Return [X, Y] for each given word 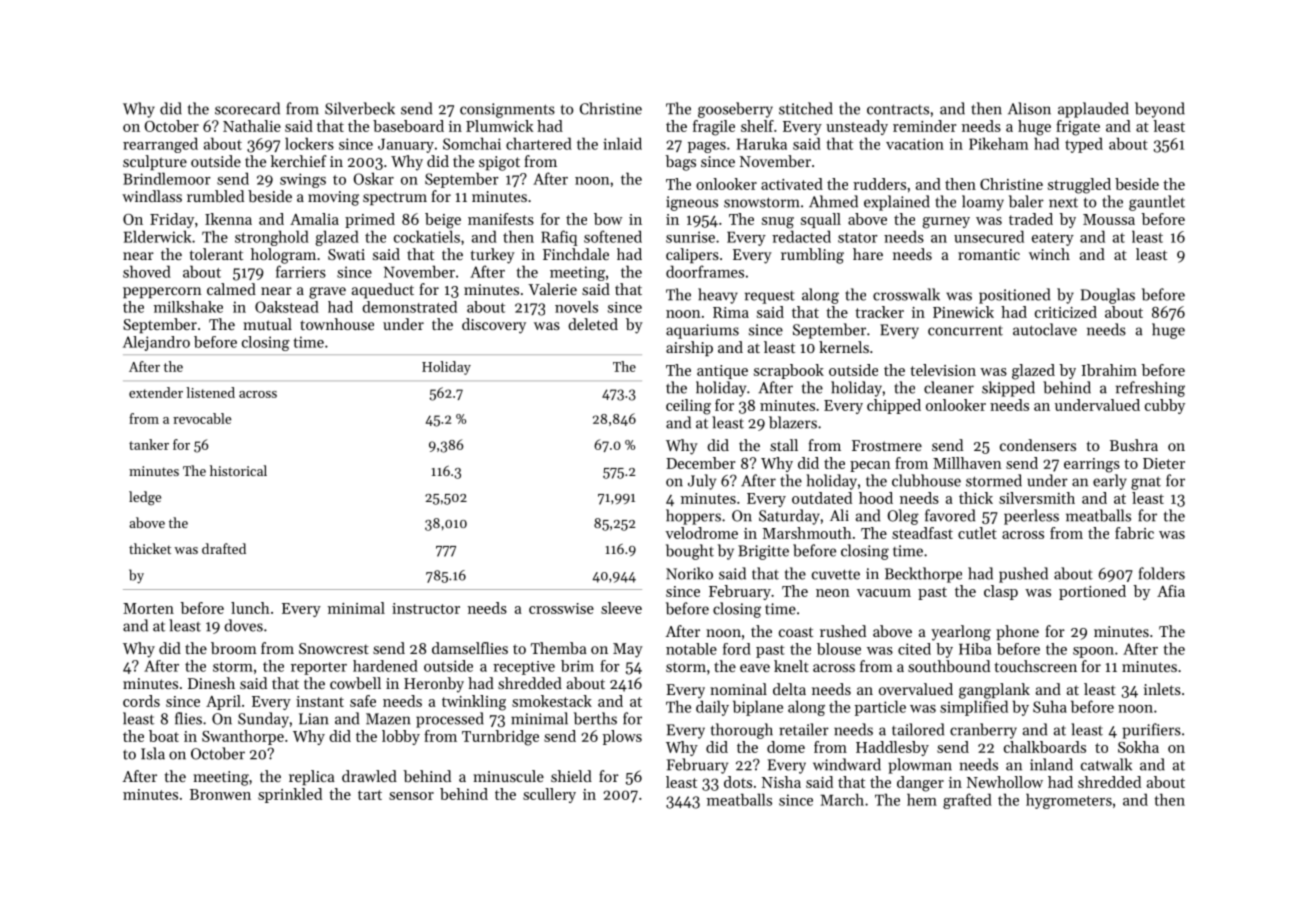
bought [690, 552]
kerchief [298, 161]
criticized [1066, 312]
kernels [844, 347]
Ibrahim [1109, 370]
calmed [231, 289]
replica [312, 777]
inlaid [622, 143]
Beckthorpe [923, 575]
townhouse [337, 324]
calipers [692, 255]
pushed [1023, 575]
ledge [145, 498]
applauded [1093, 110]
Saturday [789, 517]
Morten [148, 608]
